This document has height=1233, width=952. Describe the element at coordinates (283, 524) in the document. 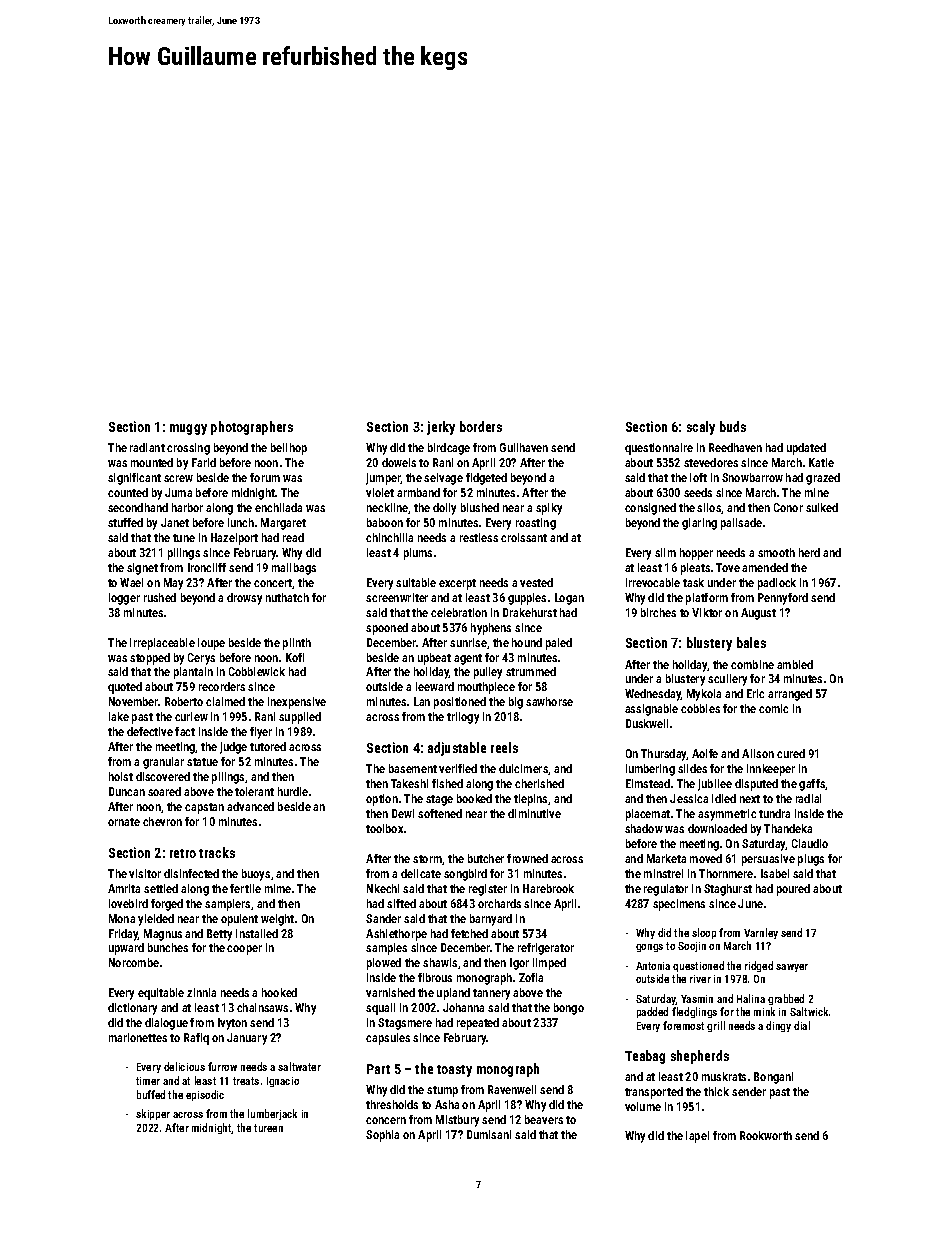

I see `Margaret` at that location.
